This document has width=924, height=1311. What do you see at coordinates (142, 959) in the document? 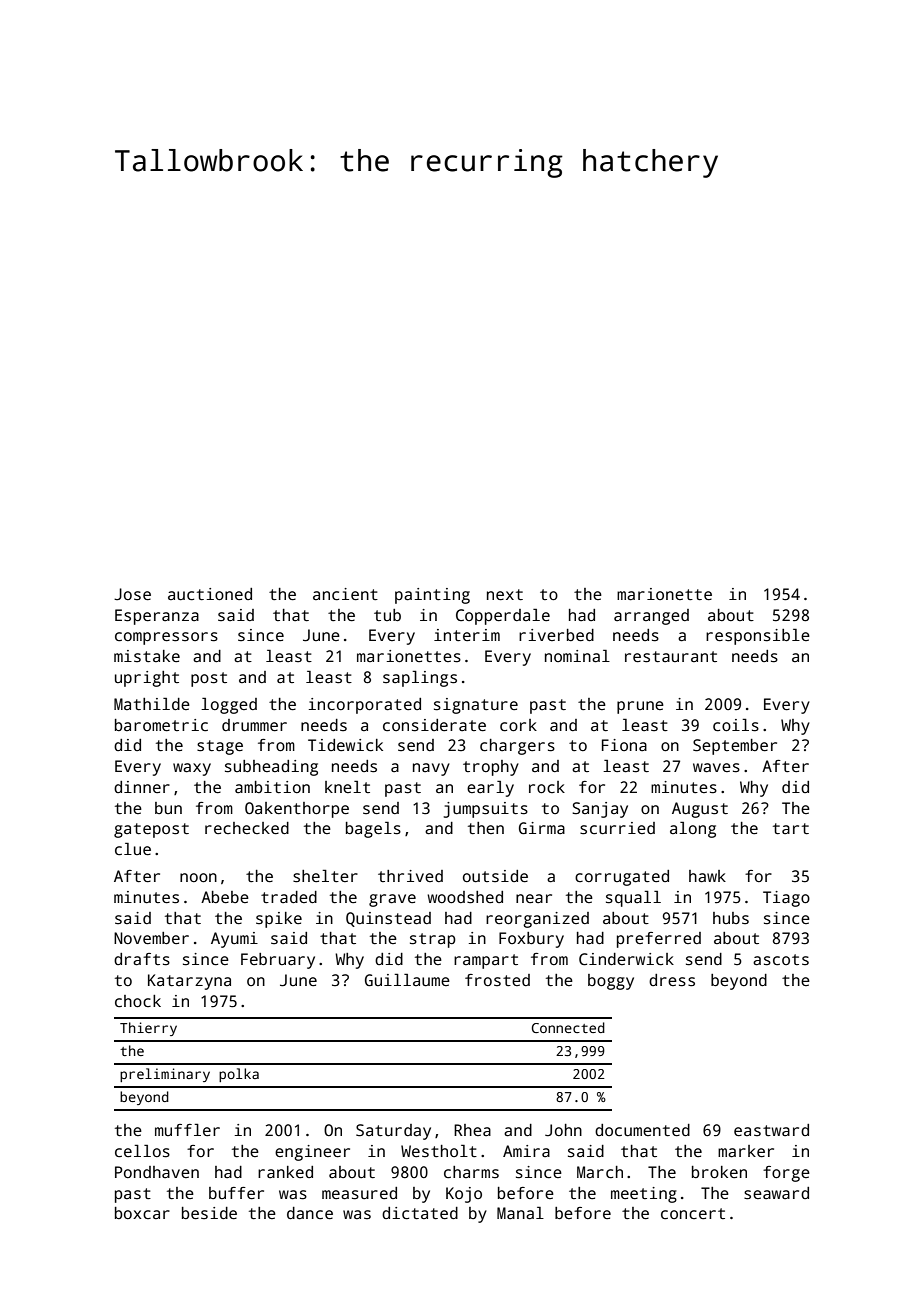
I see `drafts` at bounding box center [142, 959].
